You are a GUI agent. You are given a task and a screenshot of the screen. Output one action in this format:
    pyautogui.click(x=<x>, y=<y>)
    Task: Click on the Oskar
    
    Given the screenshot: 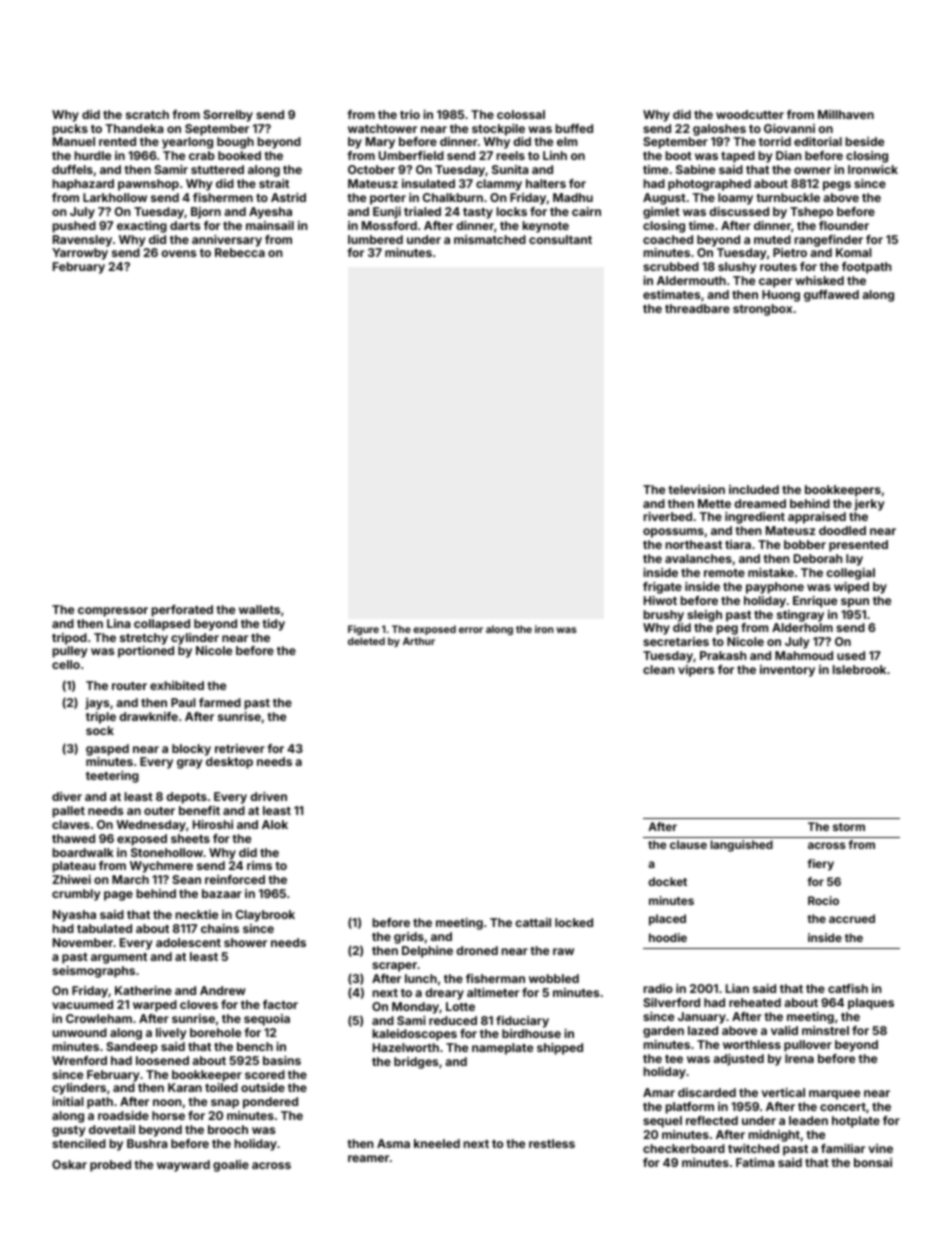 What is the action you would take?
    pyautogui.click(x=69, y=1164)
